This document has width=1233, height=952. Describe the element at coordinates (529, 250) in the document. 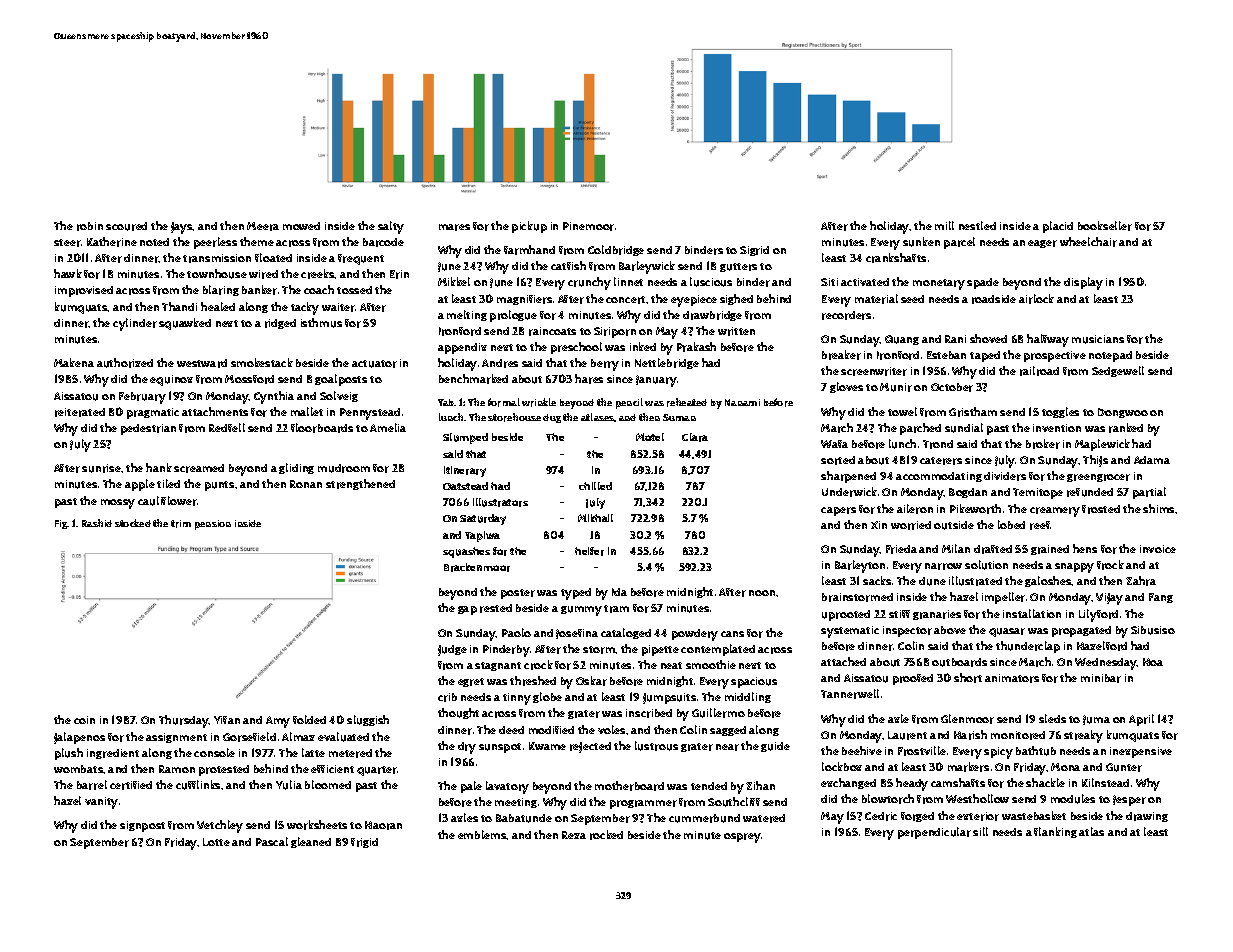

I see `farmhand` at that location.
